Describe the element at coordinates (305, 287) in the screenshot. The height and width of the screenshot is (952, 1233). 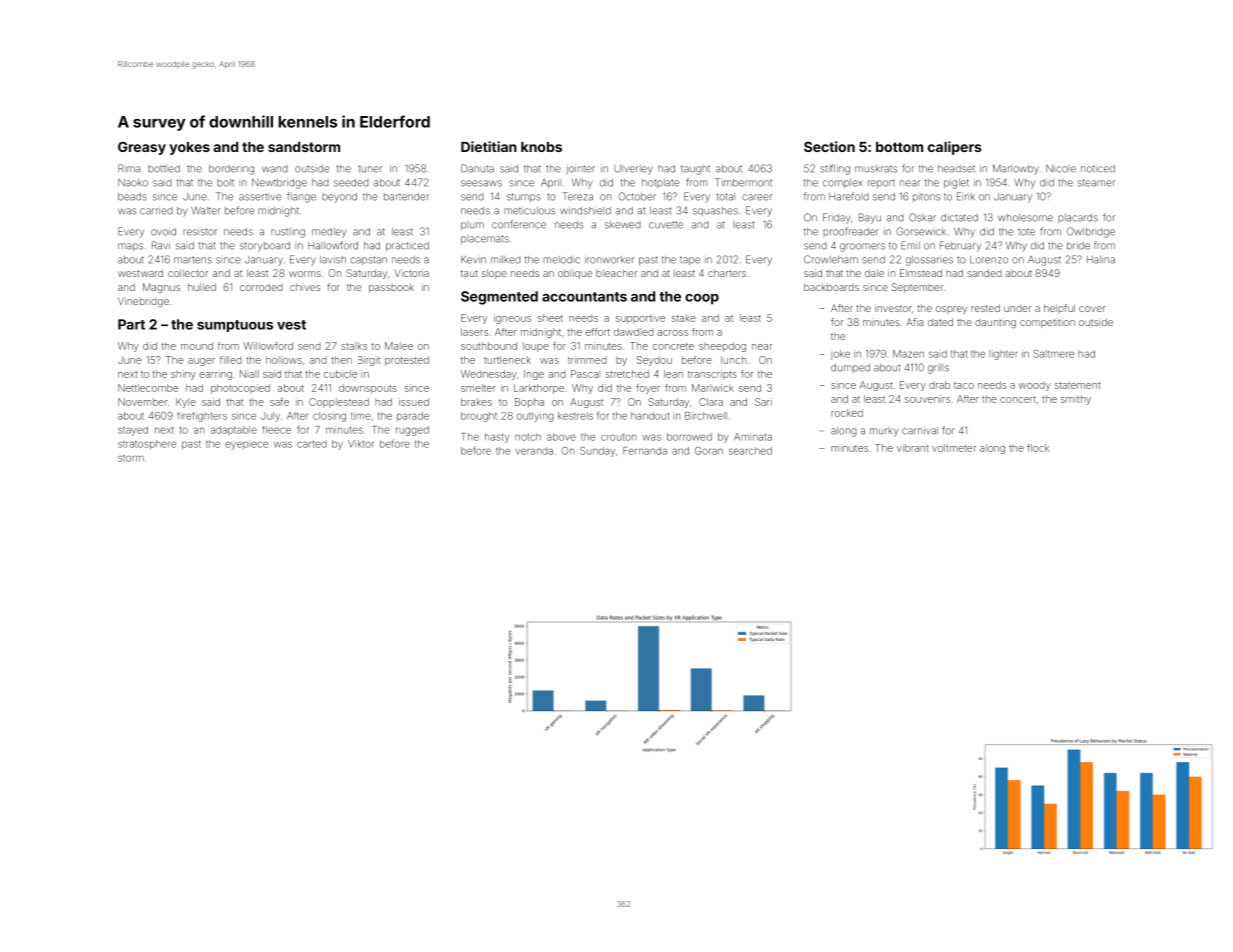
I see `chives` at that location.
